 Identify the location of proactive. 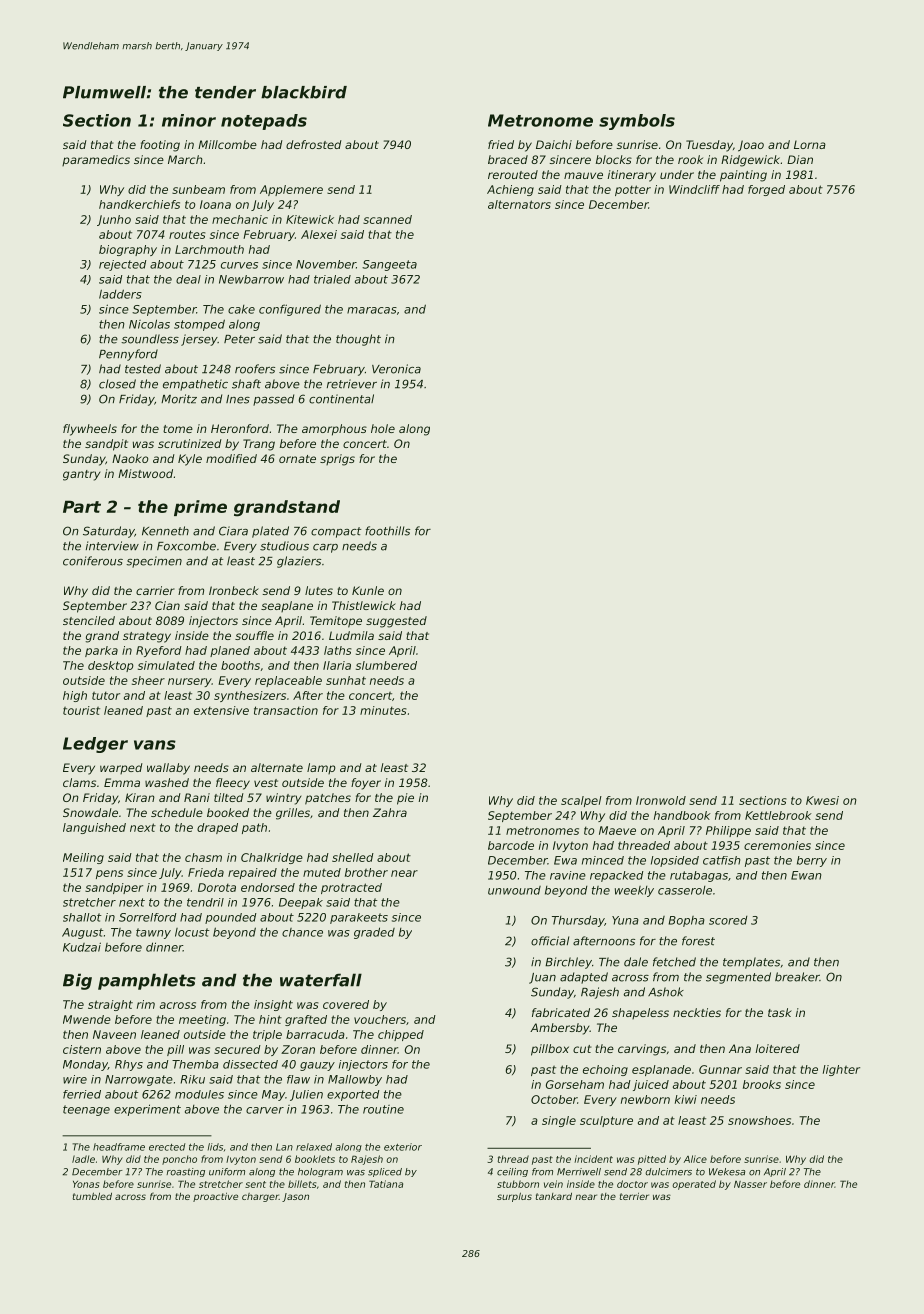
(215, 1197).
